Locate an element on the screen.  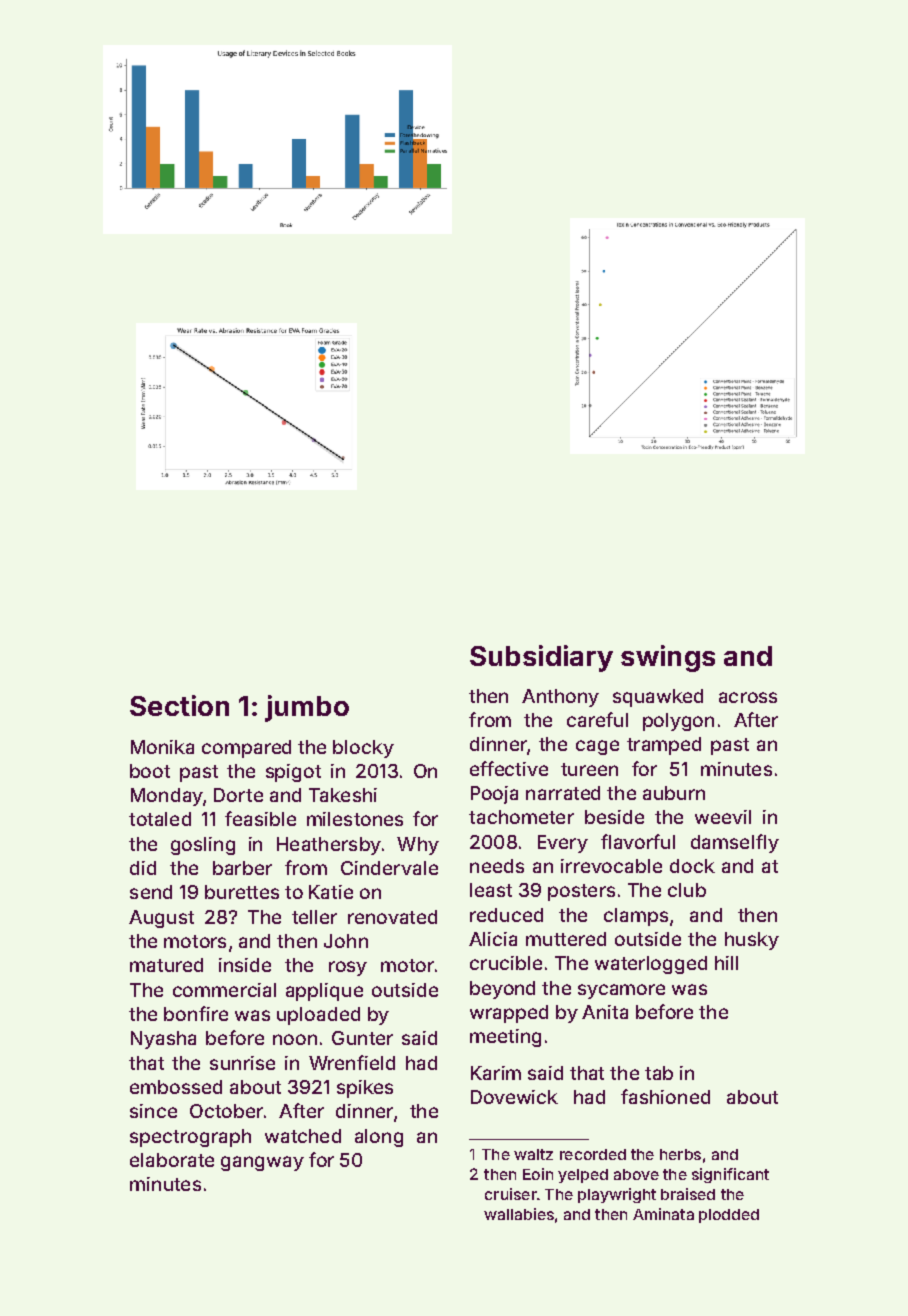
spigot is located at coordinates (293, 773).
